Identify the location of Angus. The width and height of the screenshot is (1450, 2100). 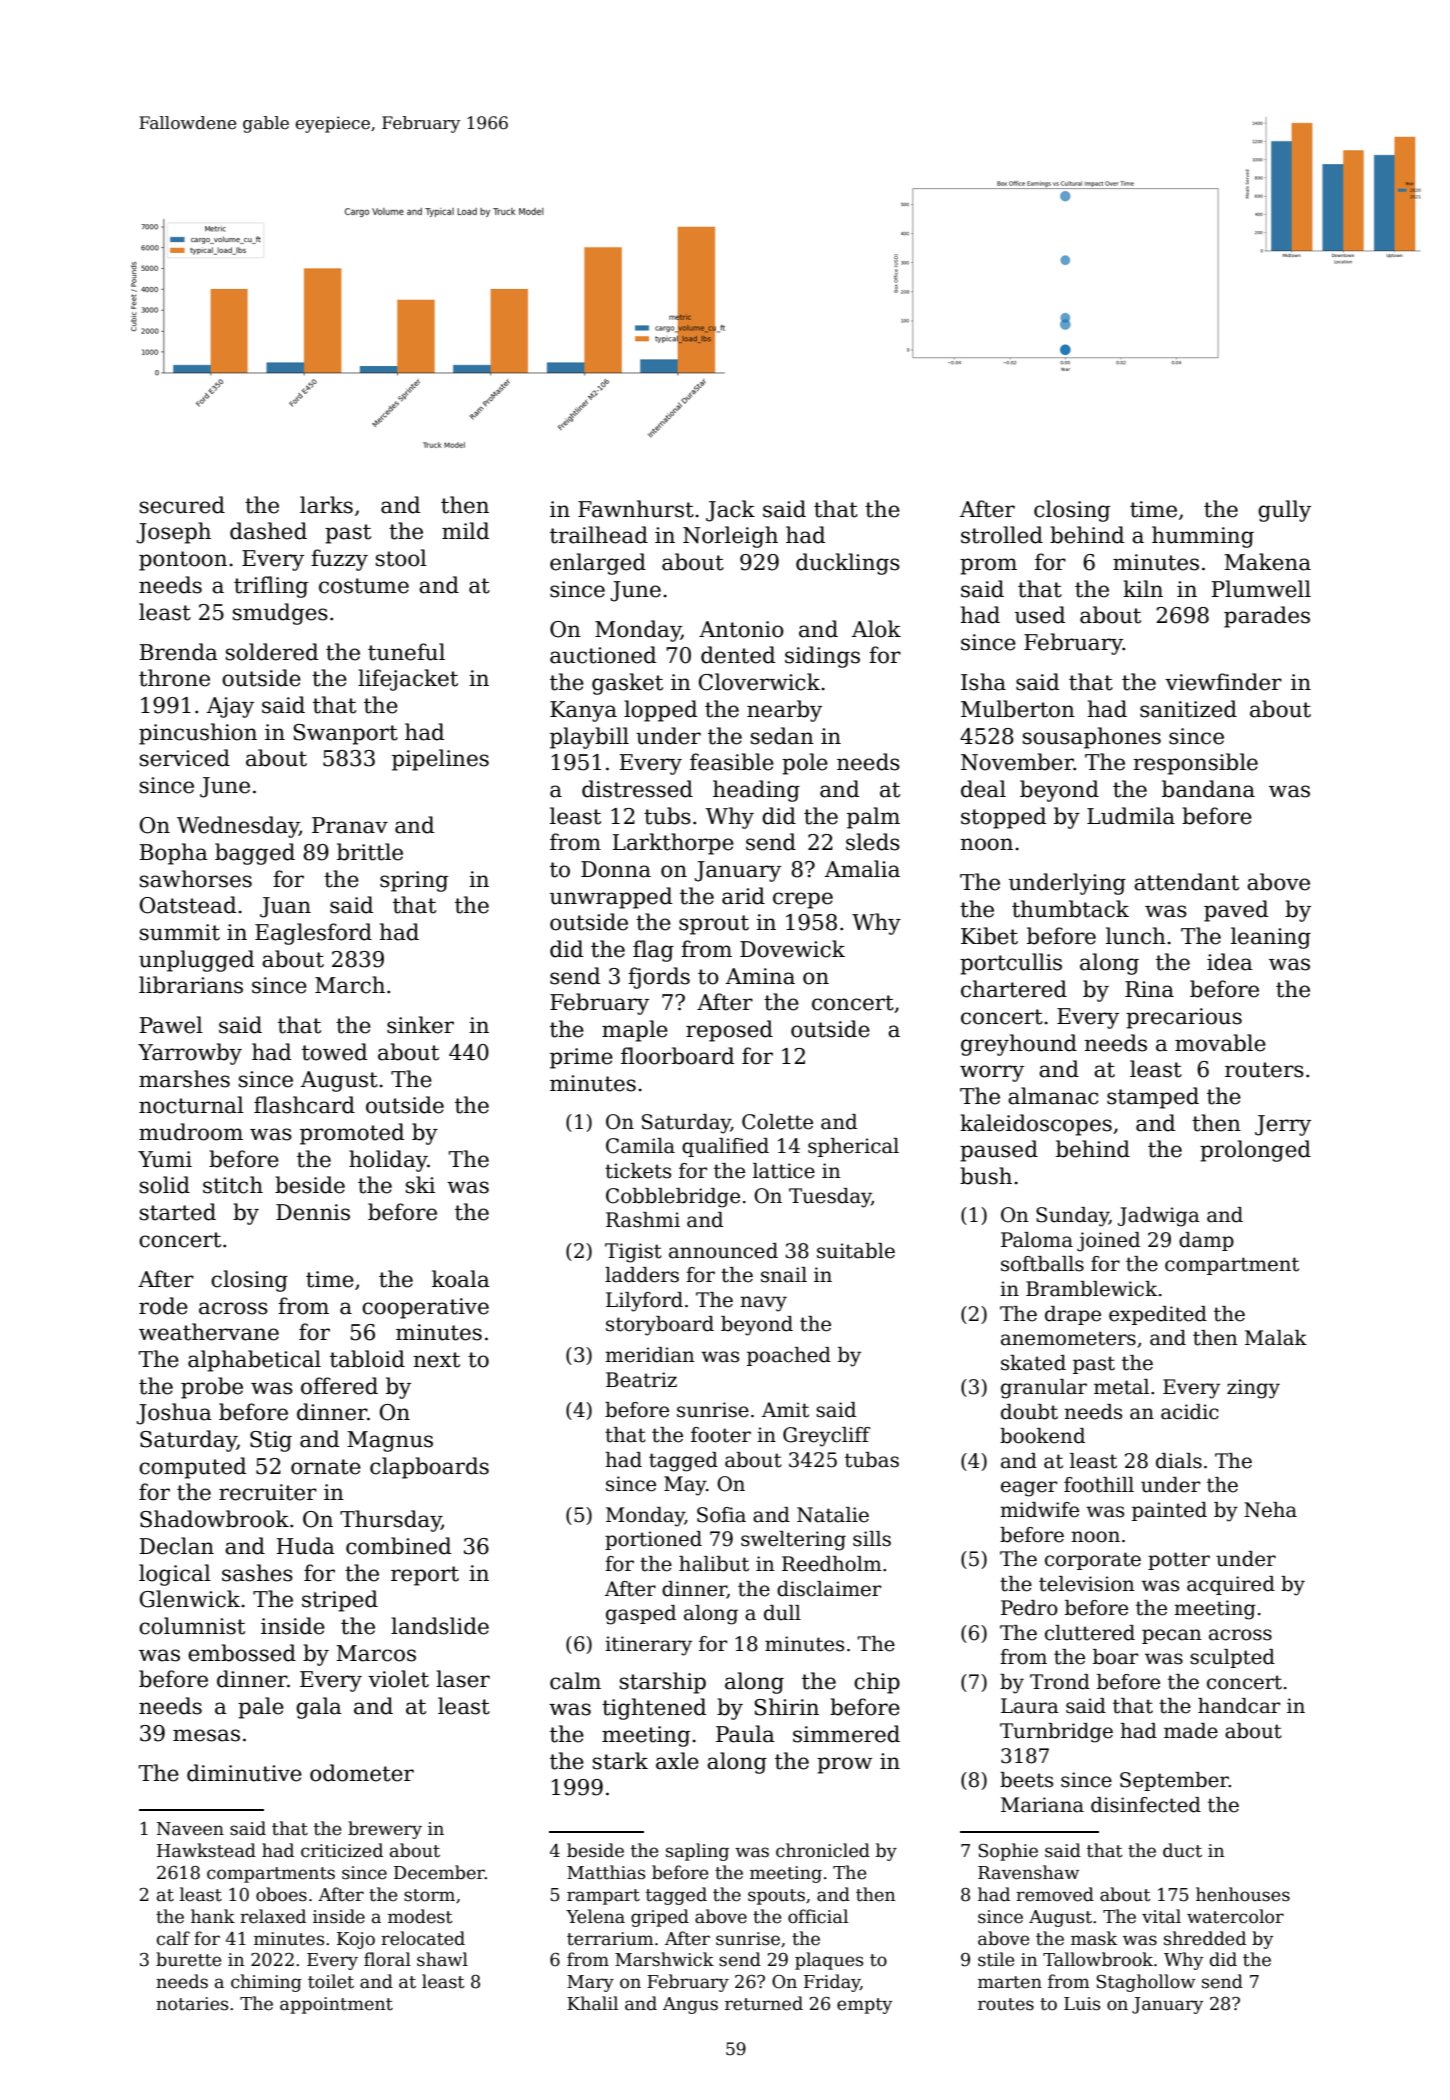
(690, 2005).
